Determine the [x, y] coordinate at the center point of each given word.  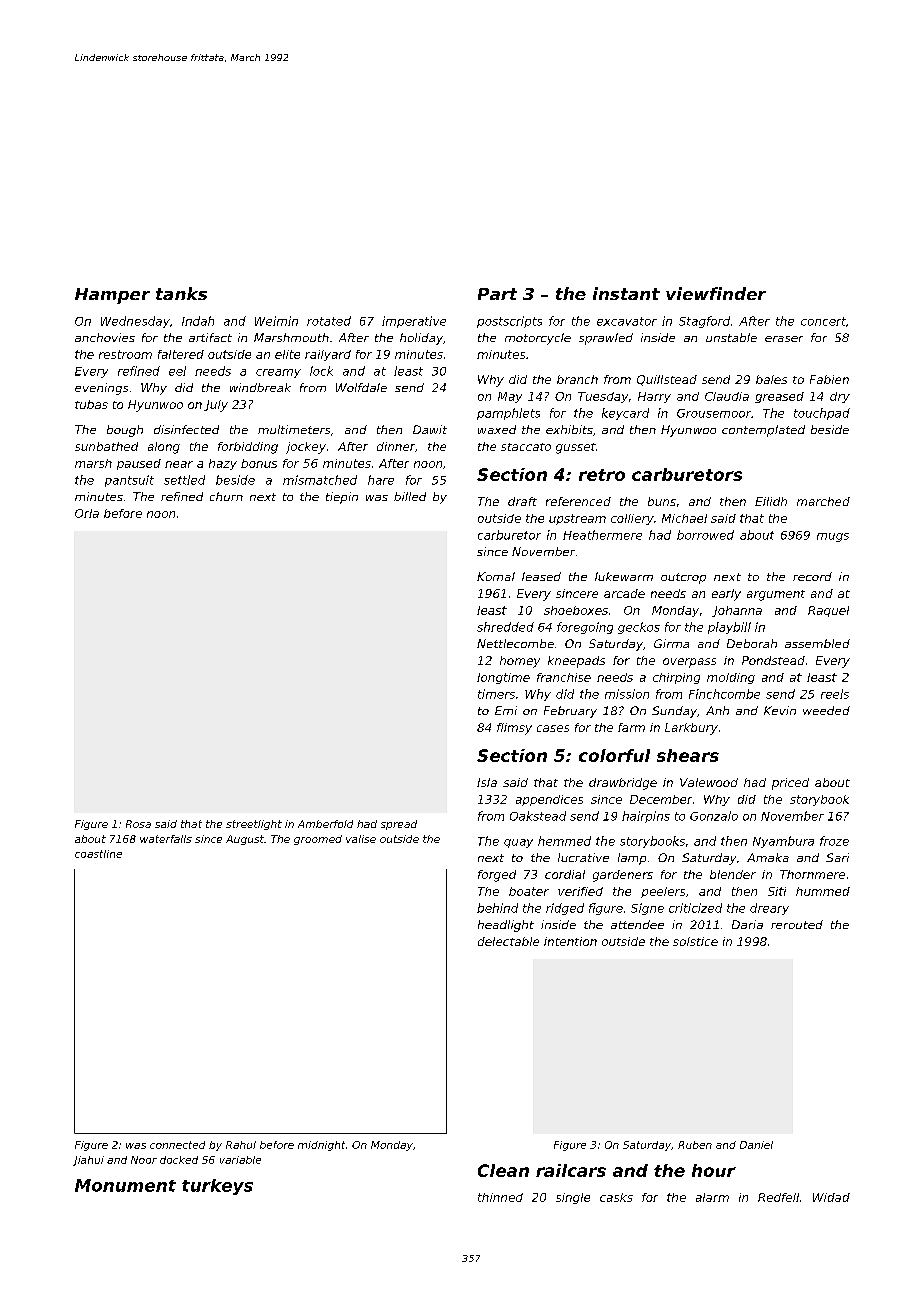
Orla [87, 513]
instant [626, 293]
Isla [487, 782]
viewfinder [716, 293]
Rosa [138, 824]
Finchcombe [724, 694]
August [245, 840]
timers [496, 694]
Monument [125, 1185]
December [661, 799]
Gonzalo [714, 816]
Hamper [112, 296]
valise [361, 839]
